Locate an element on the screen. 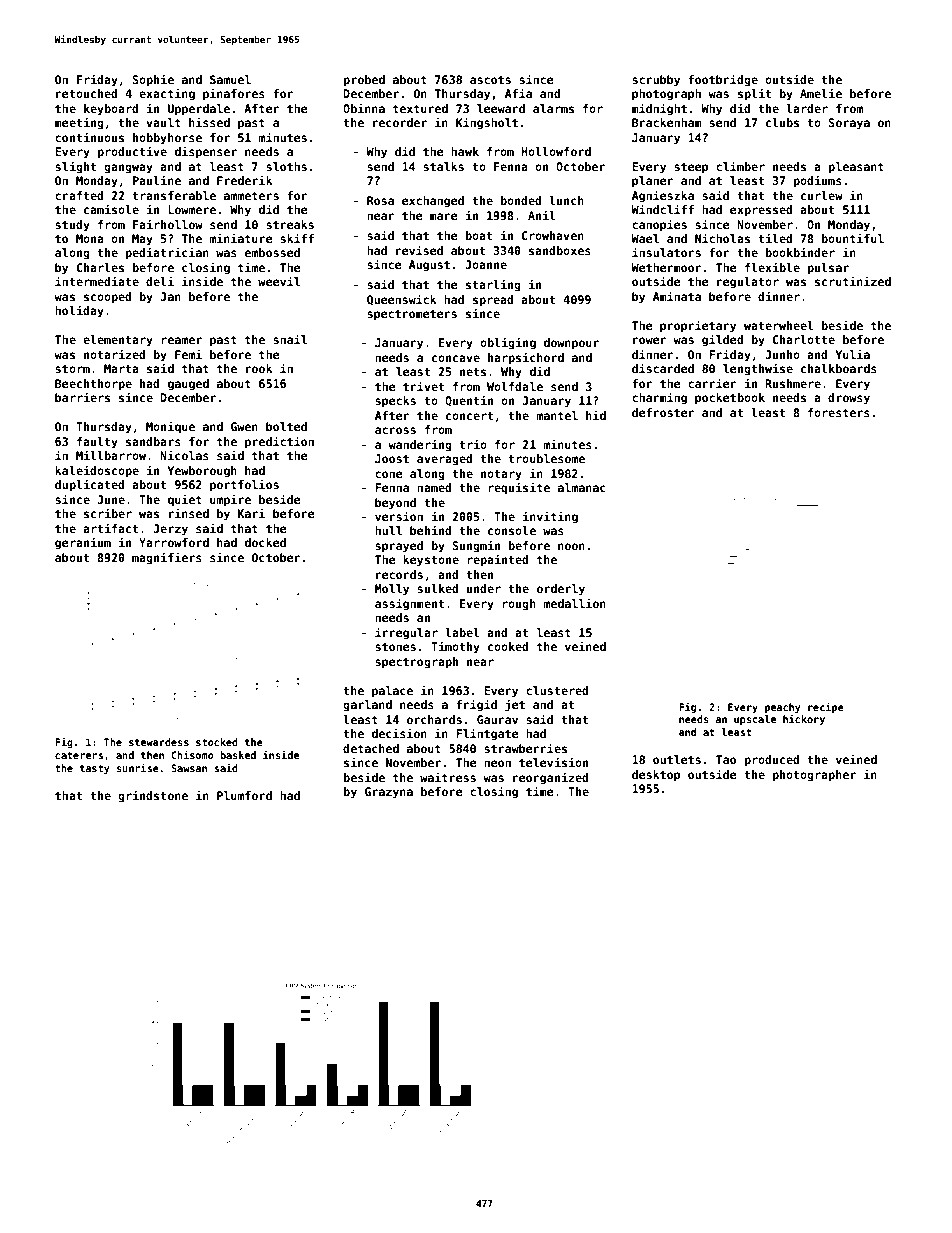 The width and height of the screenshot is (952, 1233). beyond is located at coordinates (395, 504).
